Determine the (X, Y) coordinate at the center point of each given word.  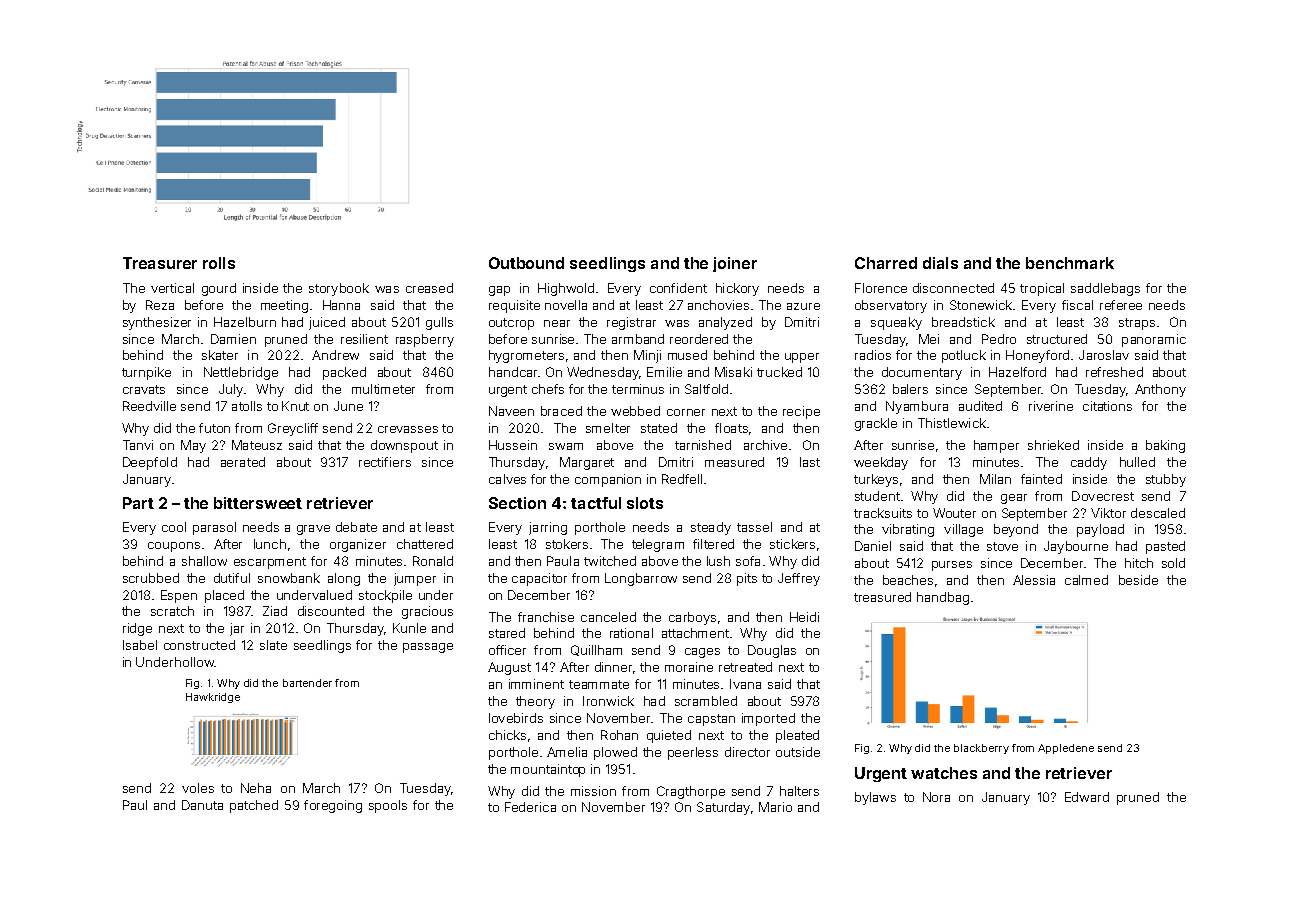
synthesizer (157, 323)
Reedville (149, 406)
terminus (638, 389)
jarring (548, 528)
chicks (507, 735)
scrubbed (151, 578)
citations (1107, 406)
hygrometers (526, 356)
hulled (1137, 462)
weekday (881, 463)
